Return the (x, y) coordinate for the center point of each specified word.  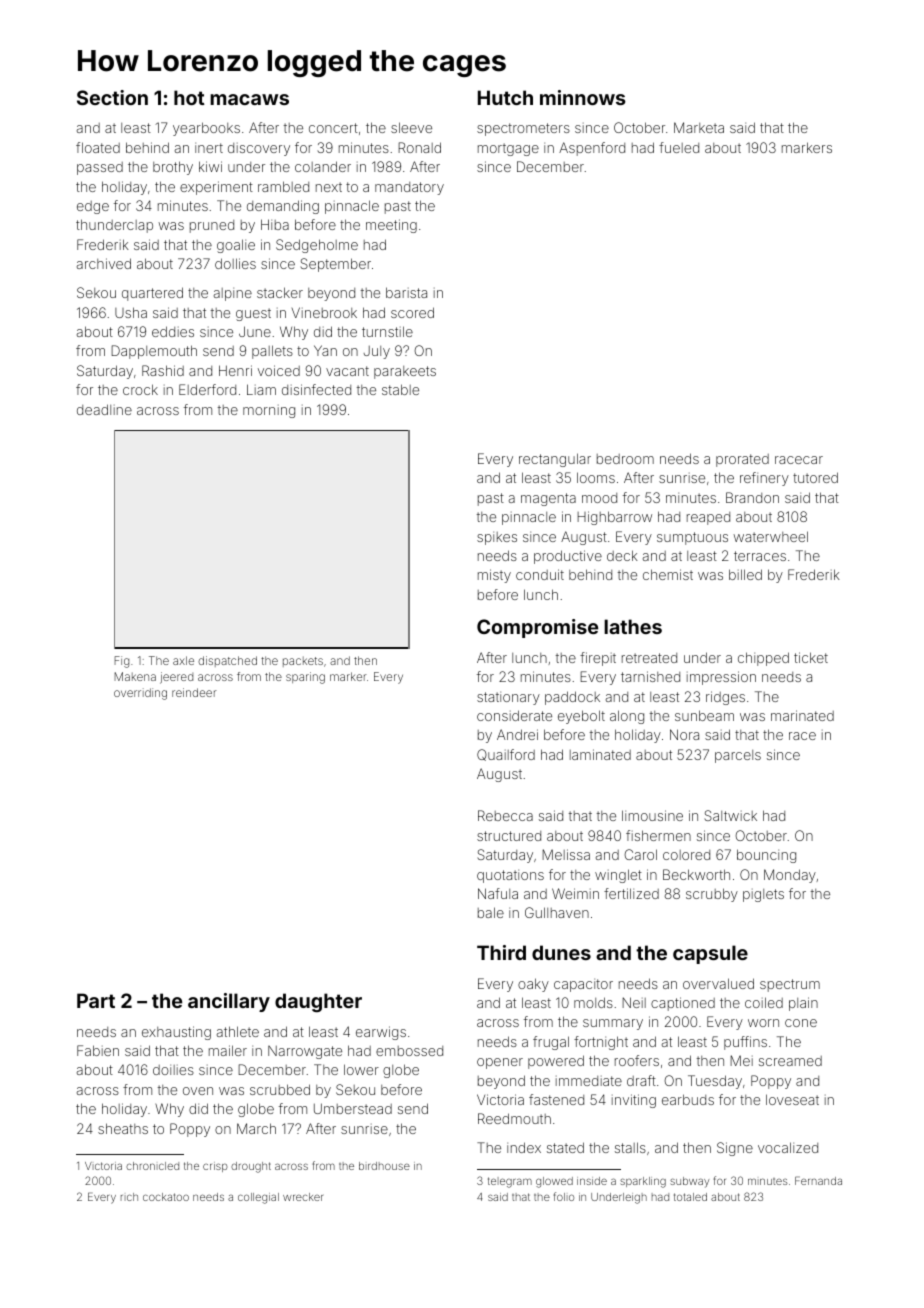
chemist (668, 574)
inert (209, 148)
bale (491, 912)
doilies (173, 1070)
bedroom (625, 459)
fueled (679, 147)
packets (303, 662)
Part (96, 1000)
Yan (325, 350)
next (329, 187)
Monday (790, 876)
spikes (497, 538)
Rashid (163, 370)
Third (501, 952)
